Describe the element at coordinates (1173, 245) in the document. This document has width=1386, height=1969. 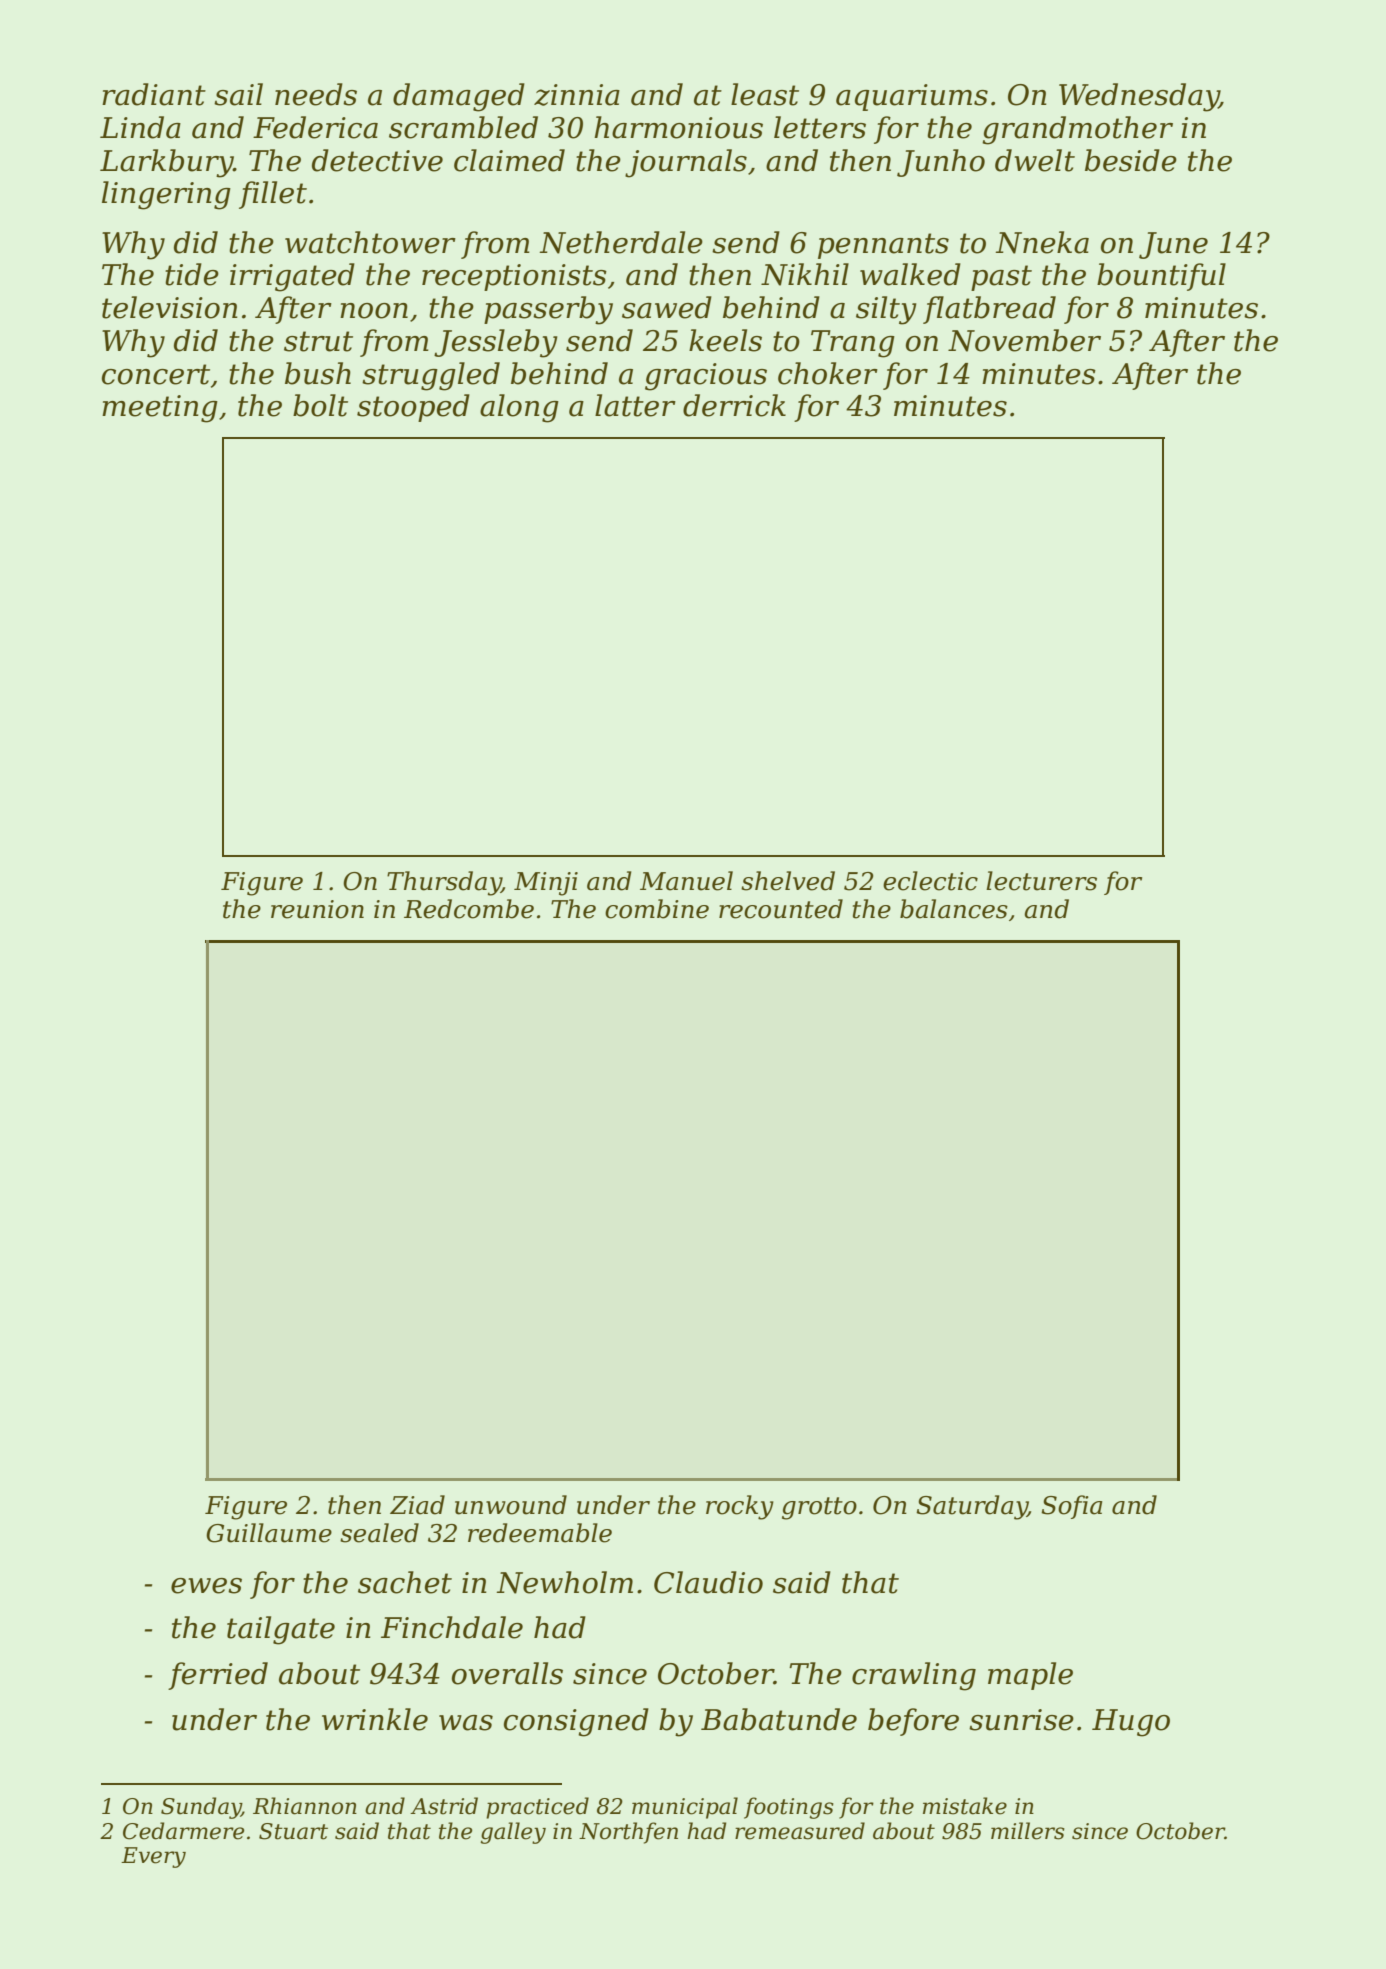
I see `June` at that location.
